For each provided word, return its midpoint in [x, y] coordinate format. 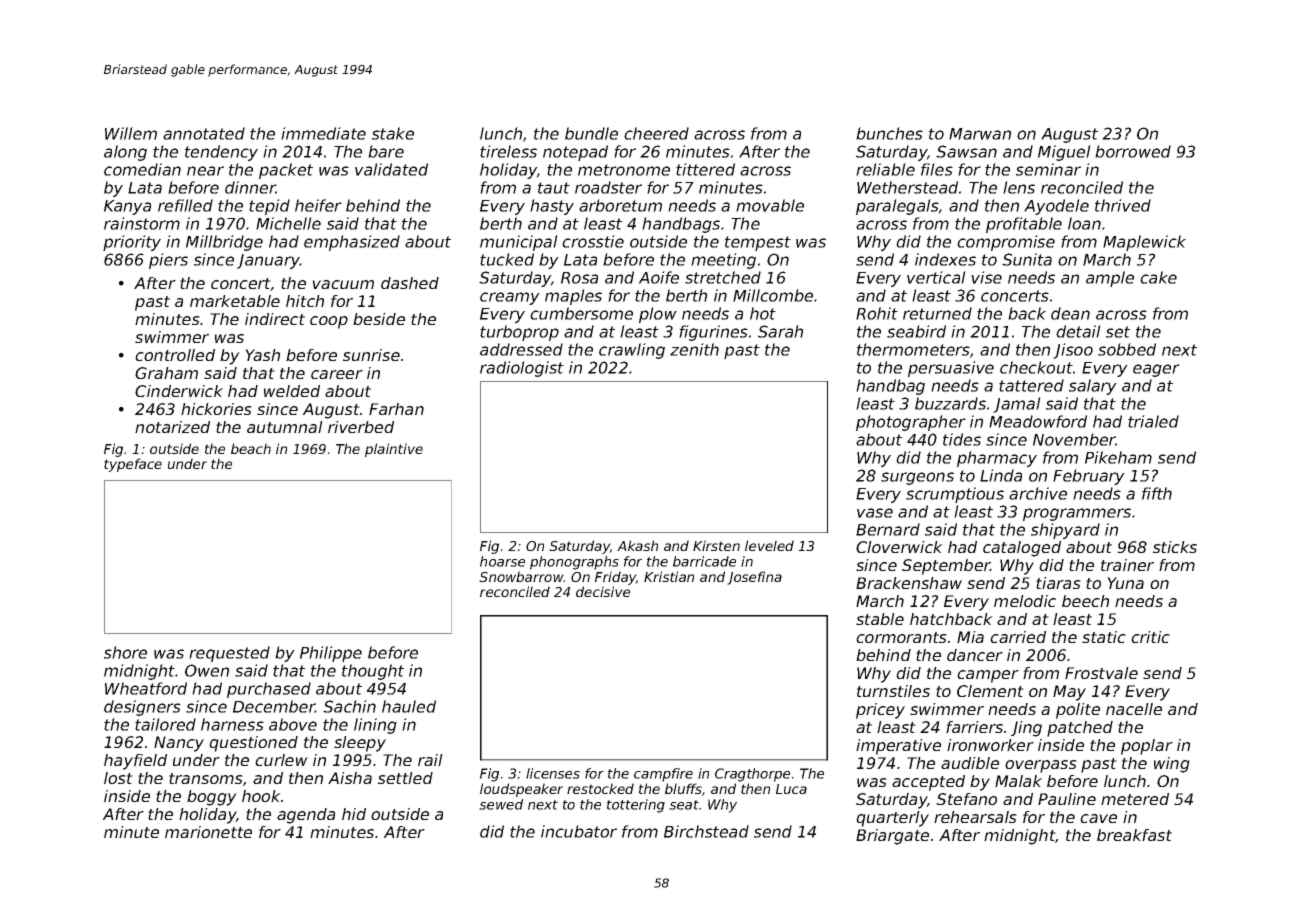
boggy [212, 798]
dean [1070, 313]
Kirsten [716, 545]
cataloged [1022, 549]
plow [658, 315]
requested [229, 654]
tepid [269, 207]
